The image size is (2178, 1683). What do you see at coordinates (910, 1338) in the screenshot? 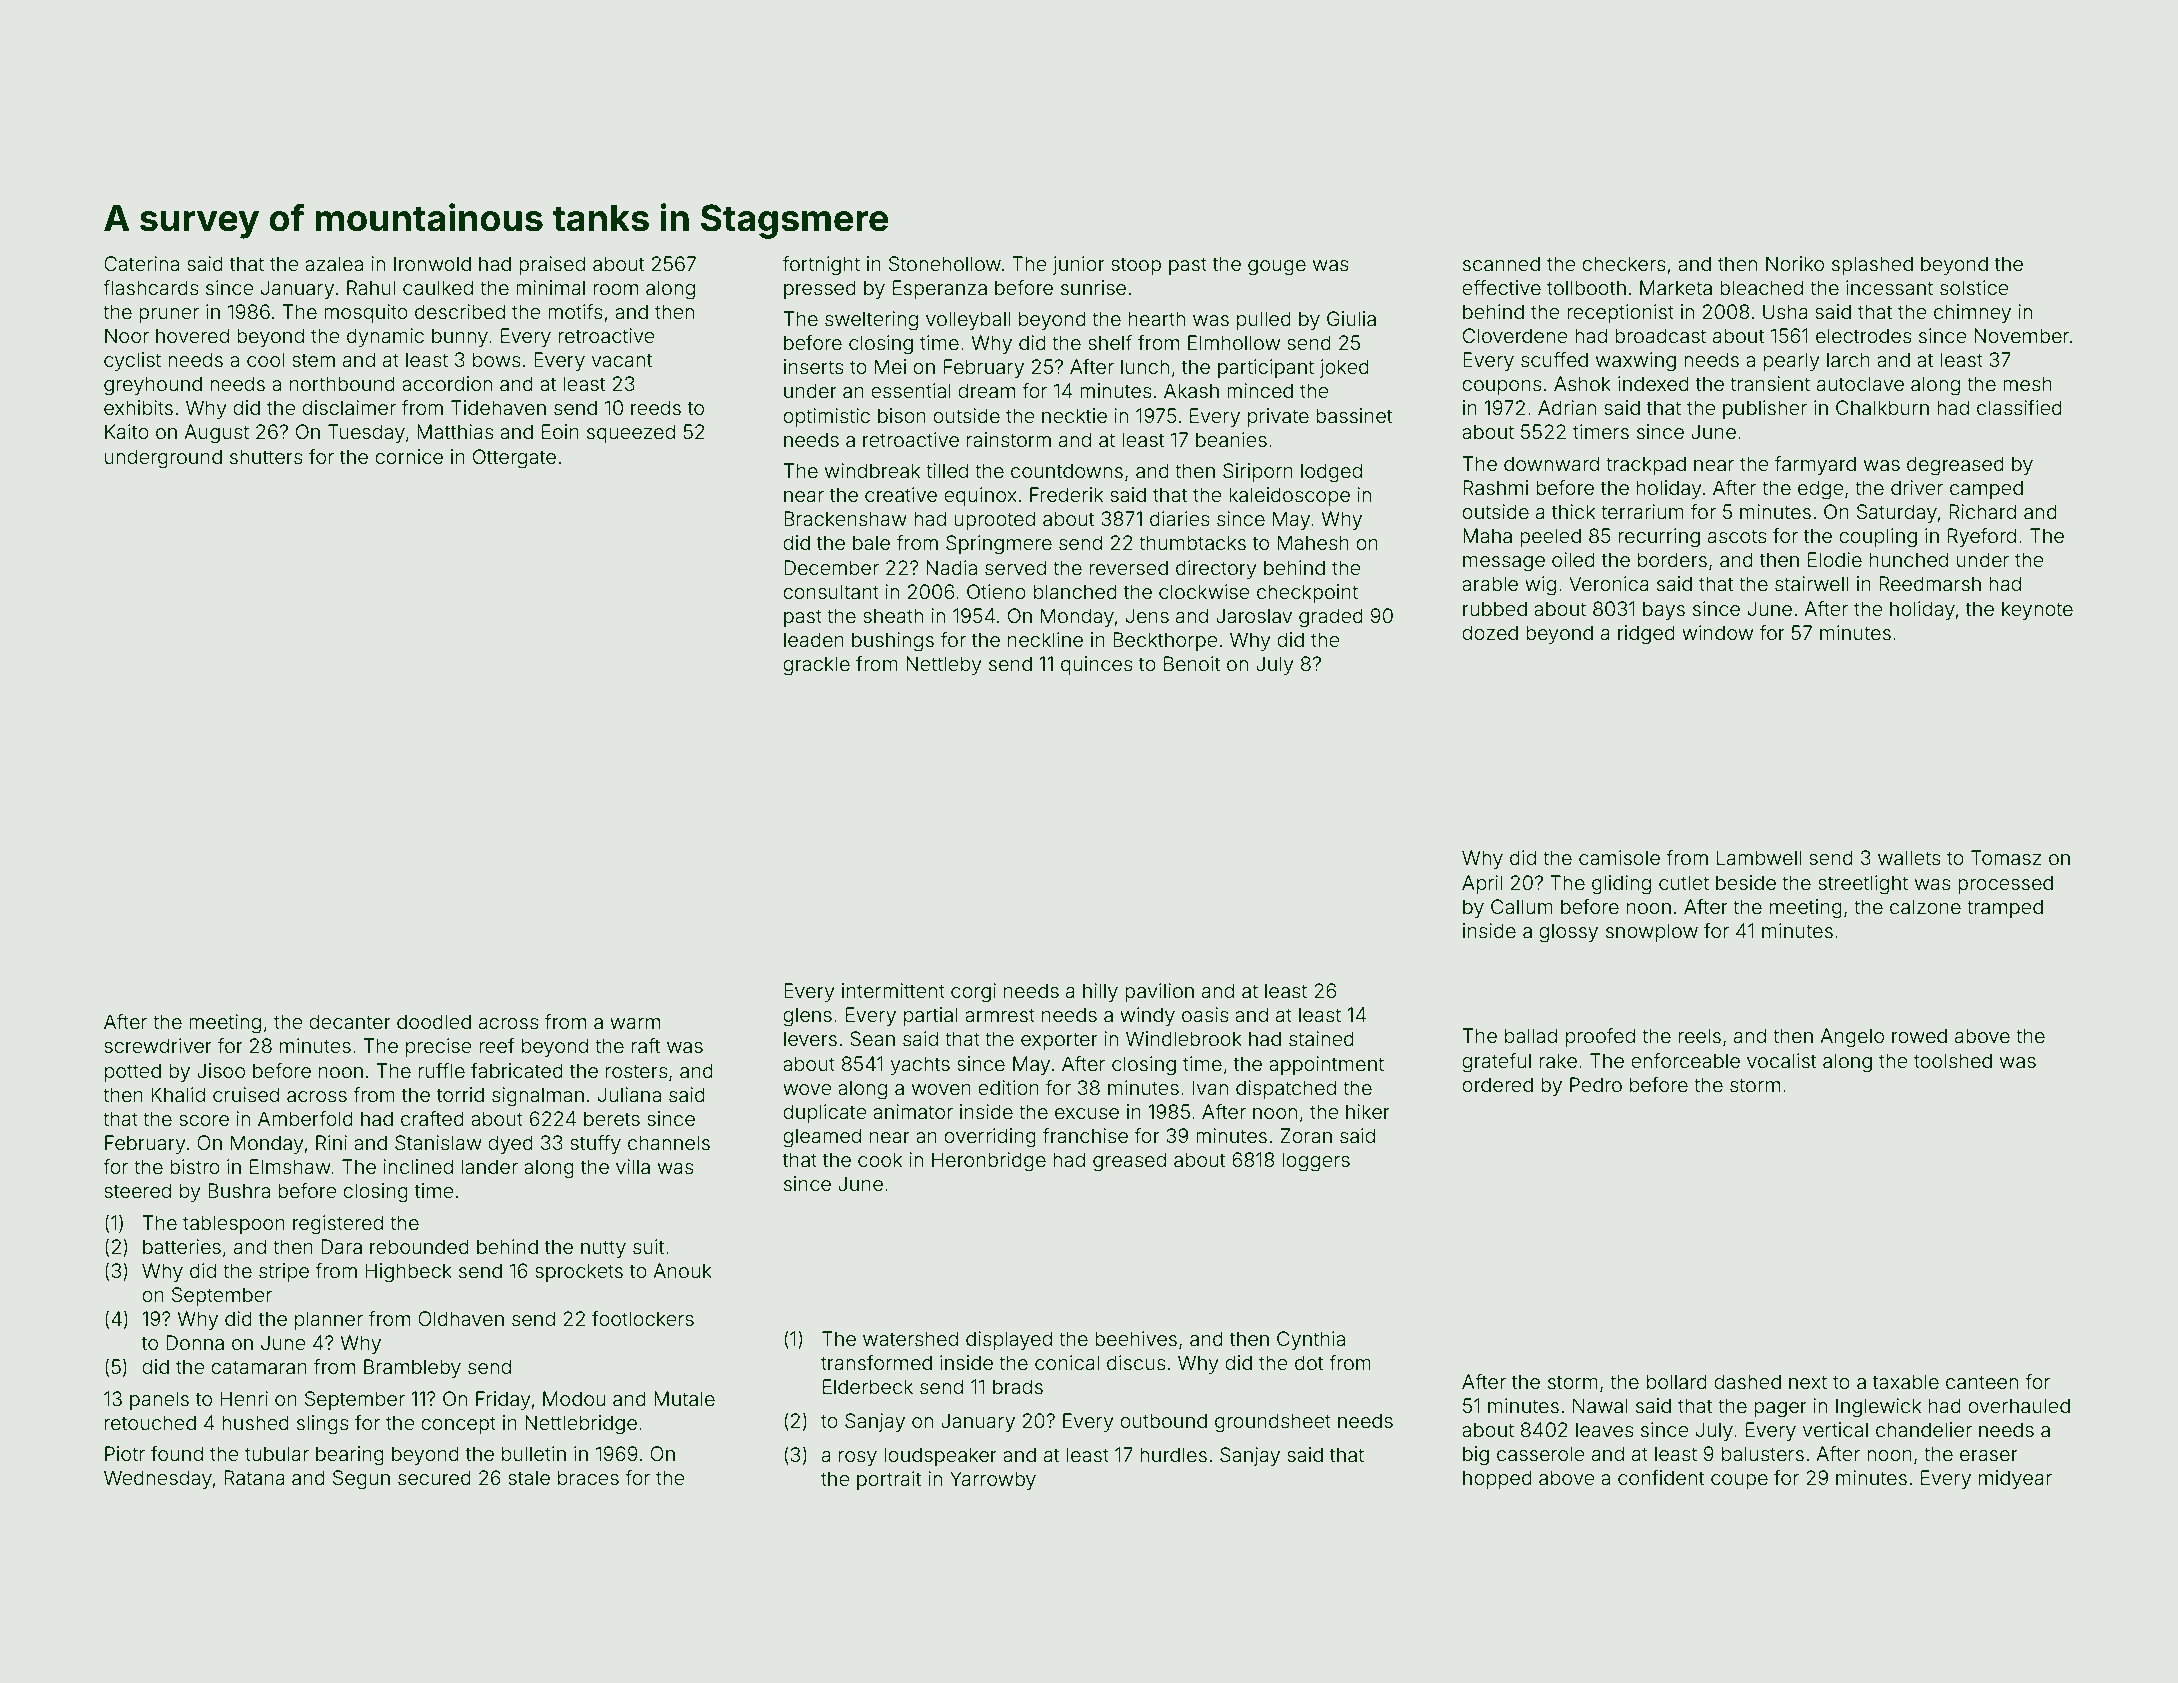
I see `watershed` at bounding box center [910, 1338].
